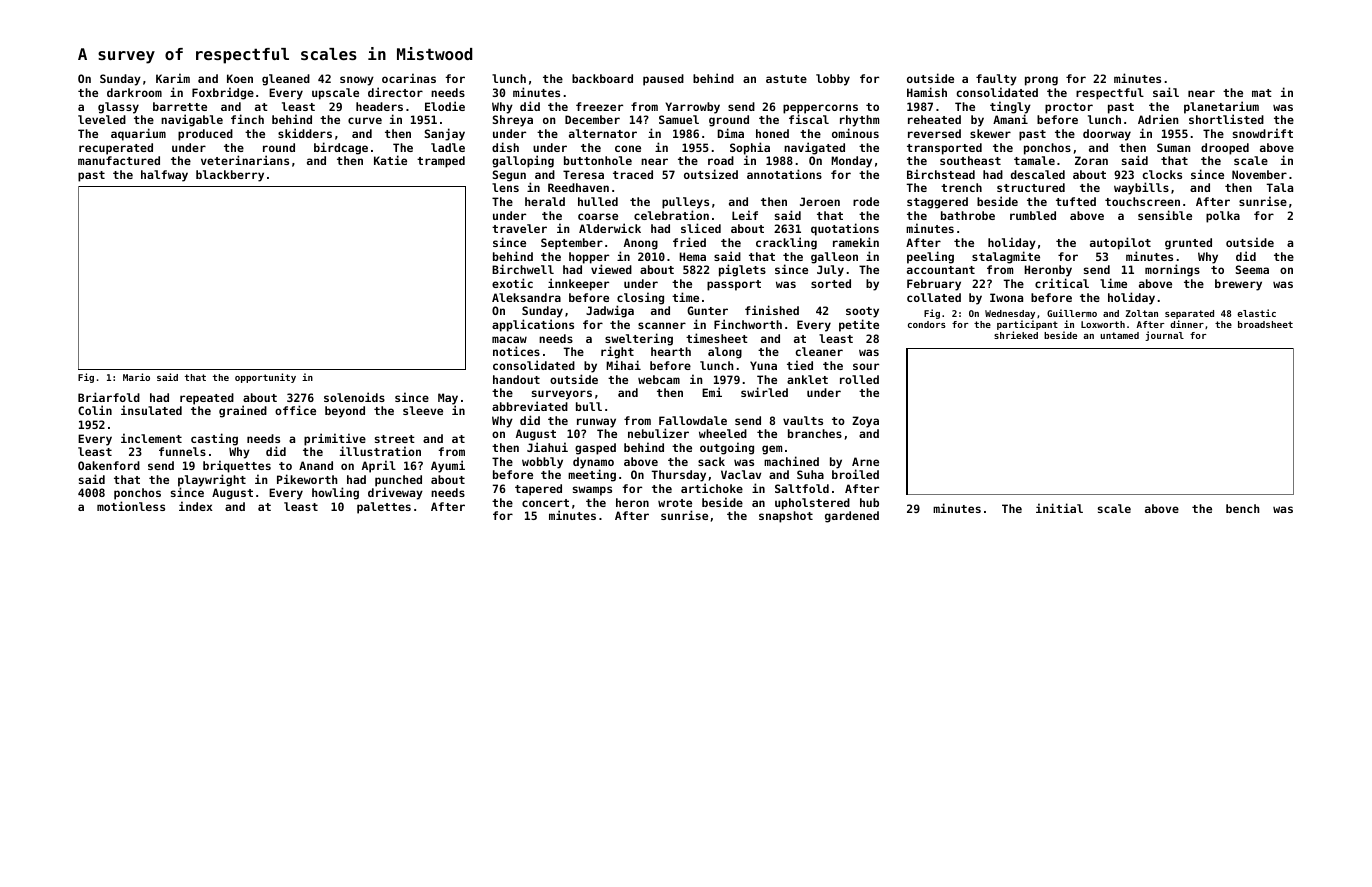 This page has height=887, width=1372. What do you see at coordinates (265, 378) in the page?
I see `opportunity` at bounding box center [265, 378].
